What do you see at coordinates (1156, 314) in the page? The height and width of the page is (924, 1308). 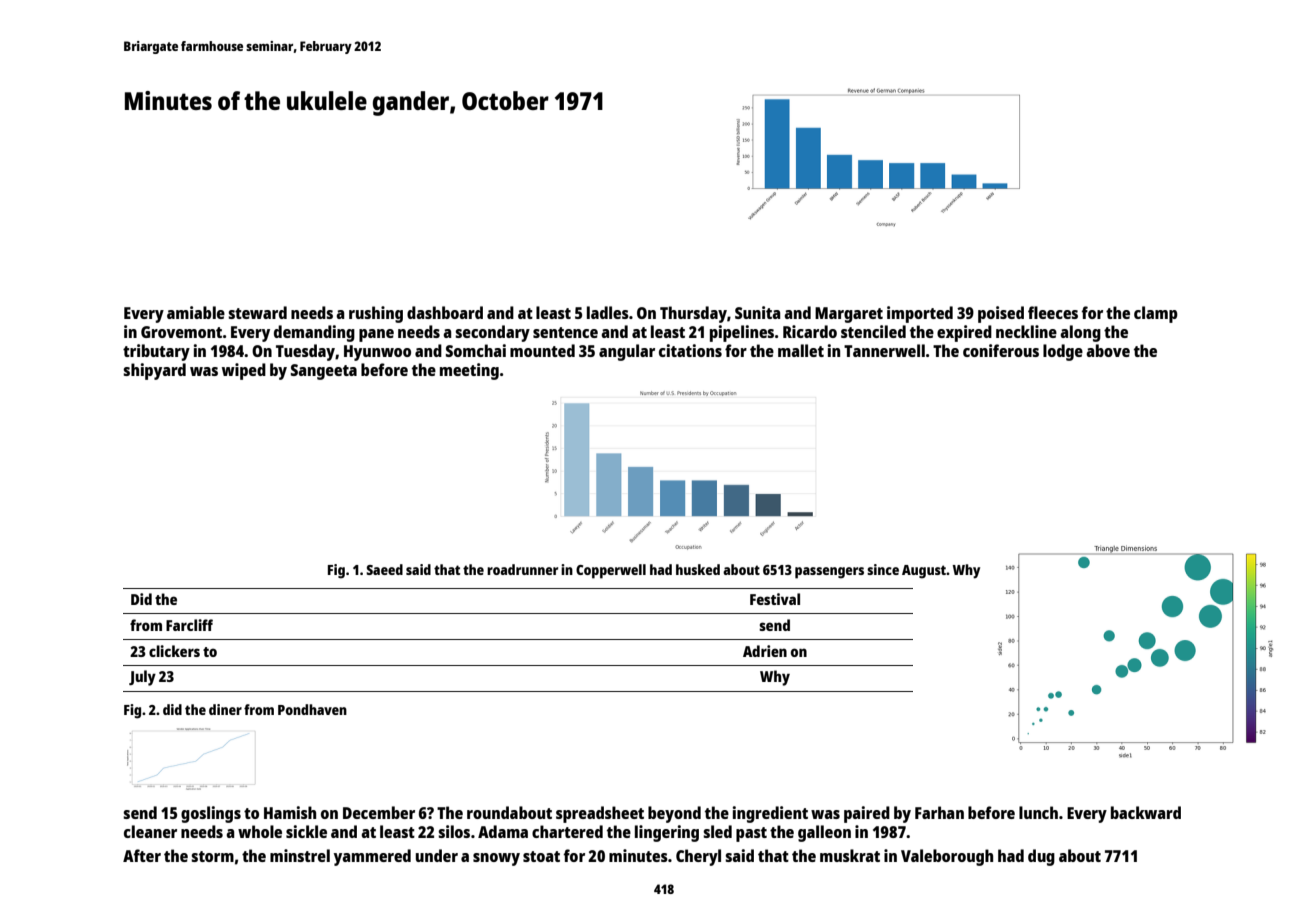 I see `clamp` at bounding box center [1156, 314].
